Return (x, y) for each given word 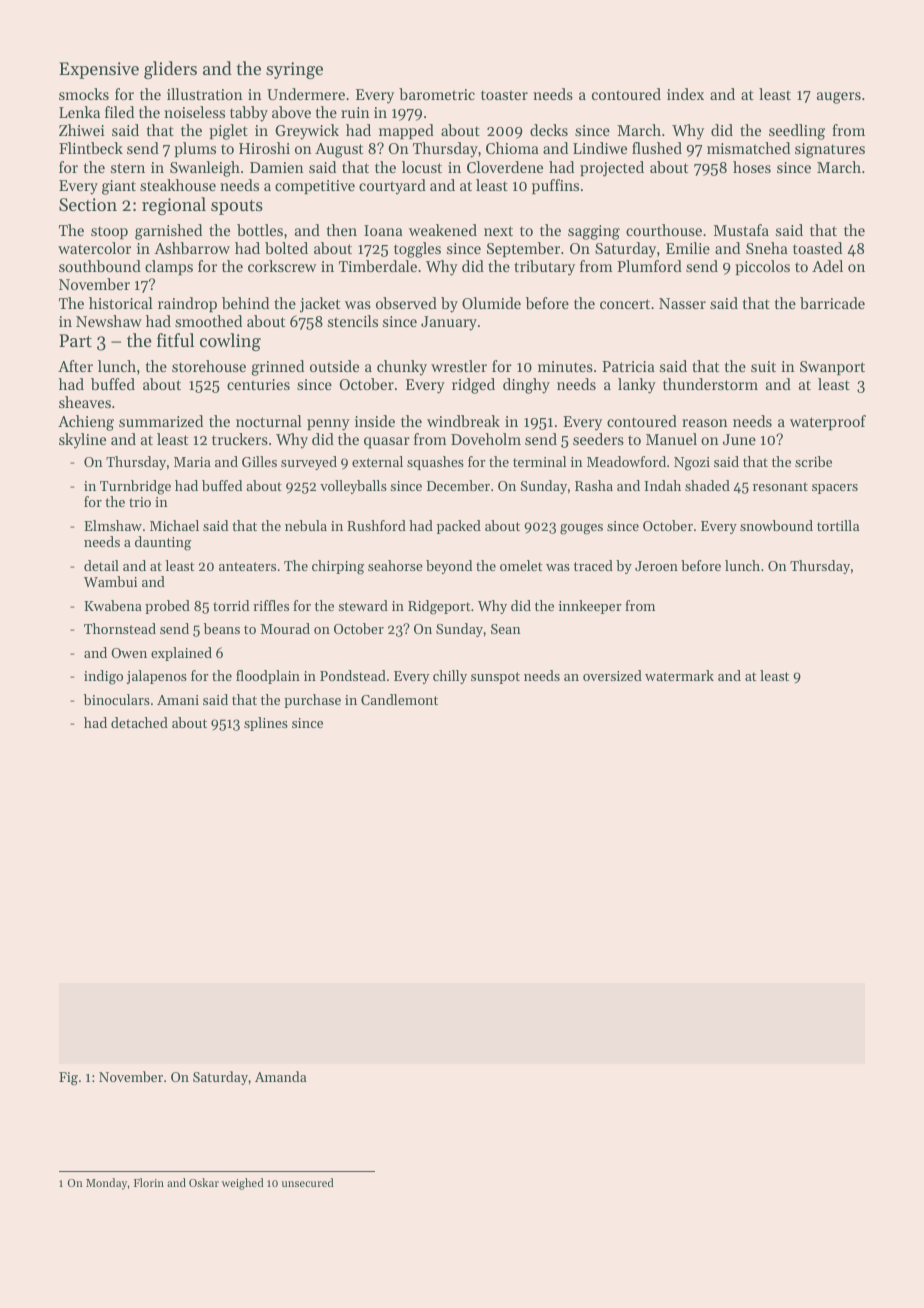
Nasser (682, 303)
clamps (169, 267)
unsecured (308, 1182)
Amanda (281, 1076)
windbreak (463, 421)
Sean (506, 629)
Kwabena (113, 605)
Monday (106, 1184)
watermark (679, 675)
